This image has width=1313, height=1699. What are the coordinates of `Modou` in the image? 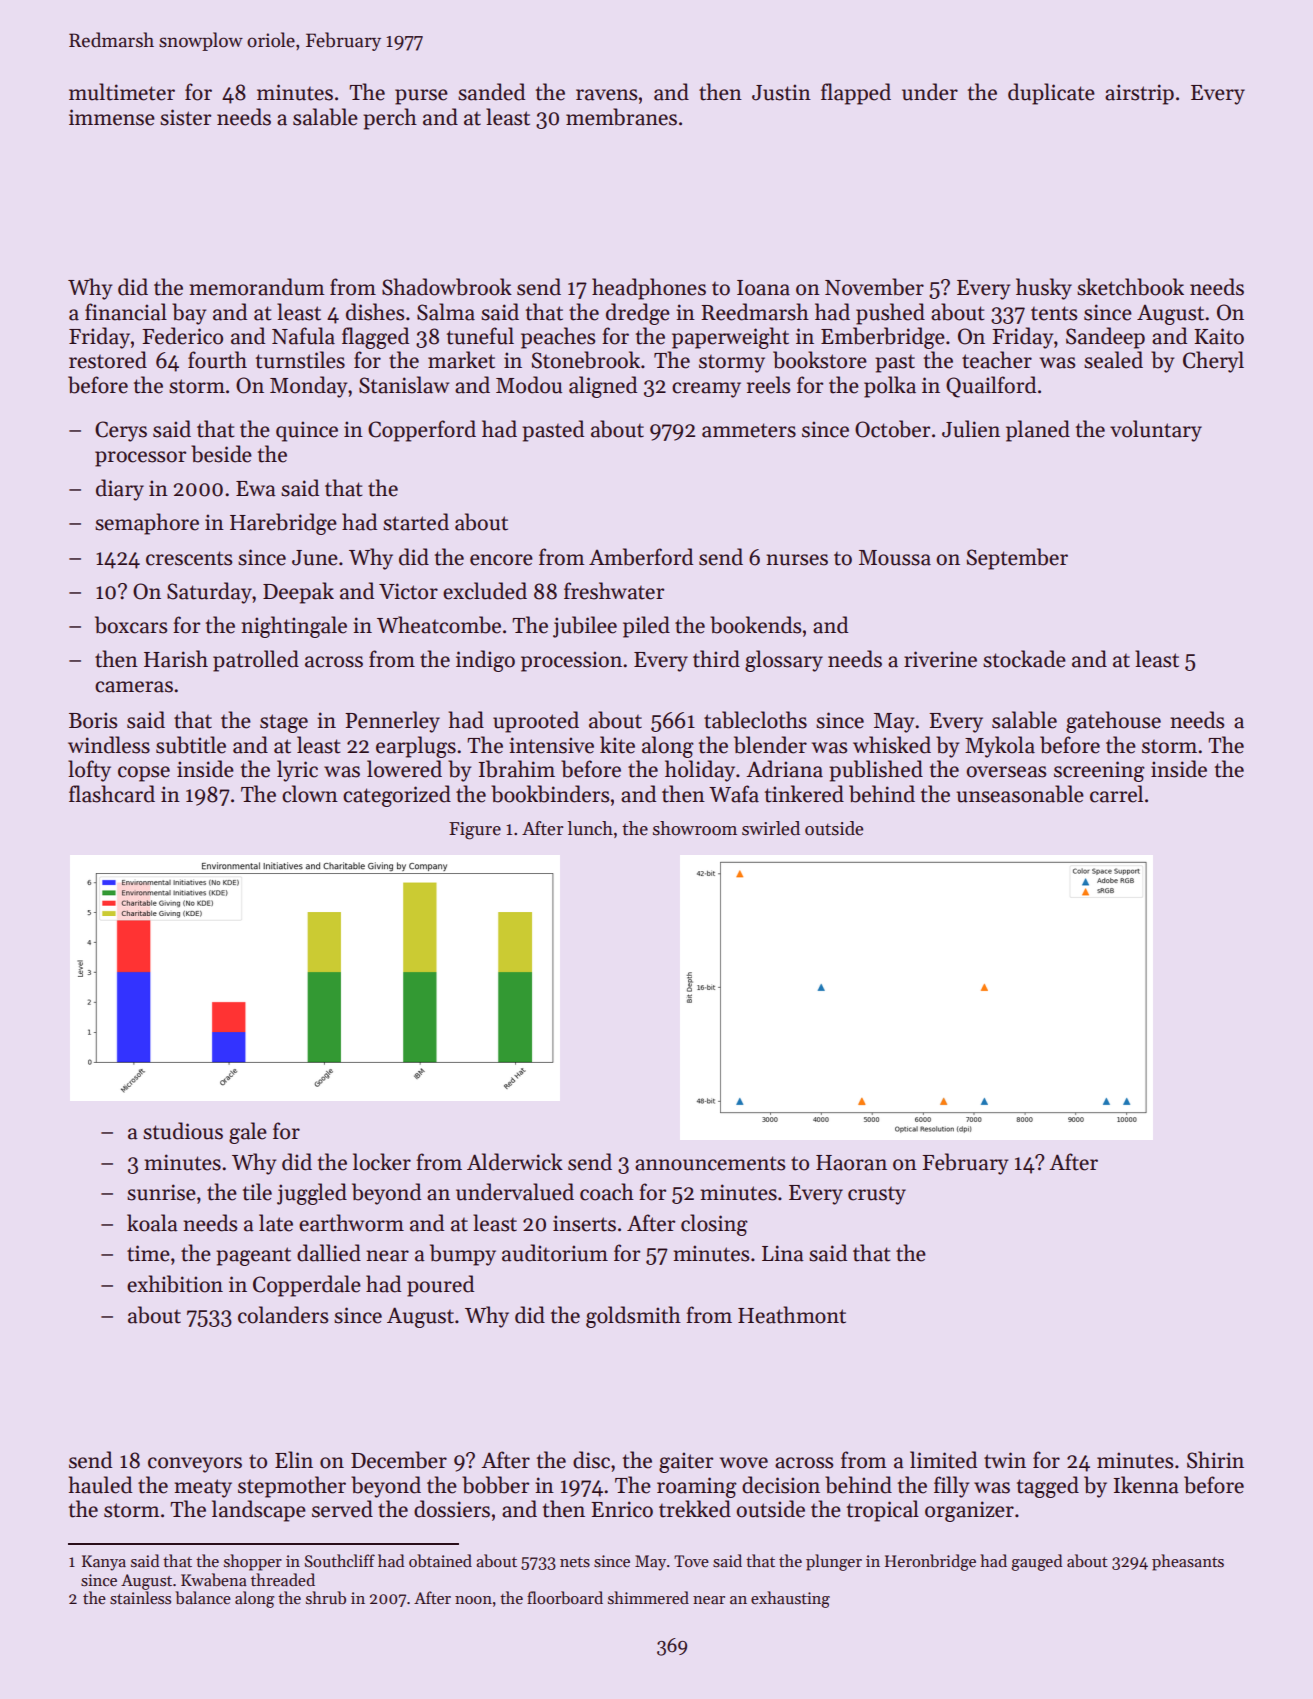 It's located at (529, 385).
